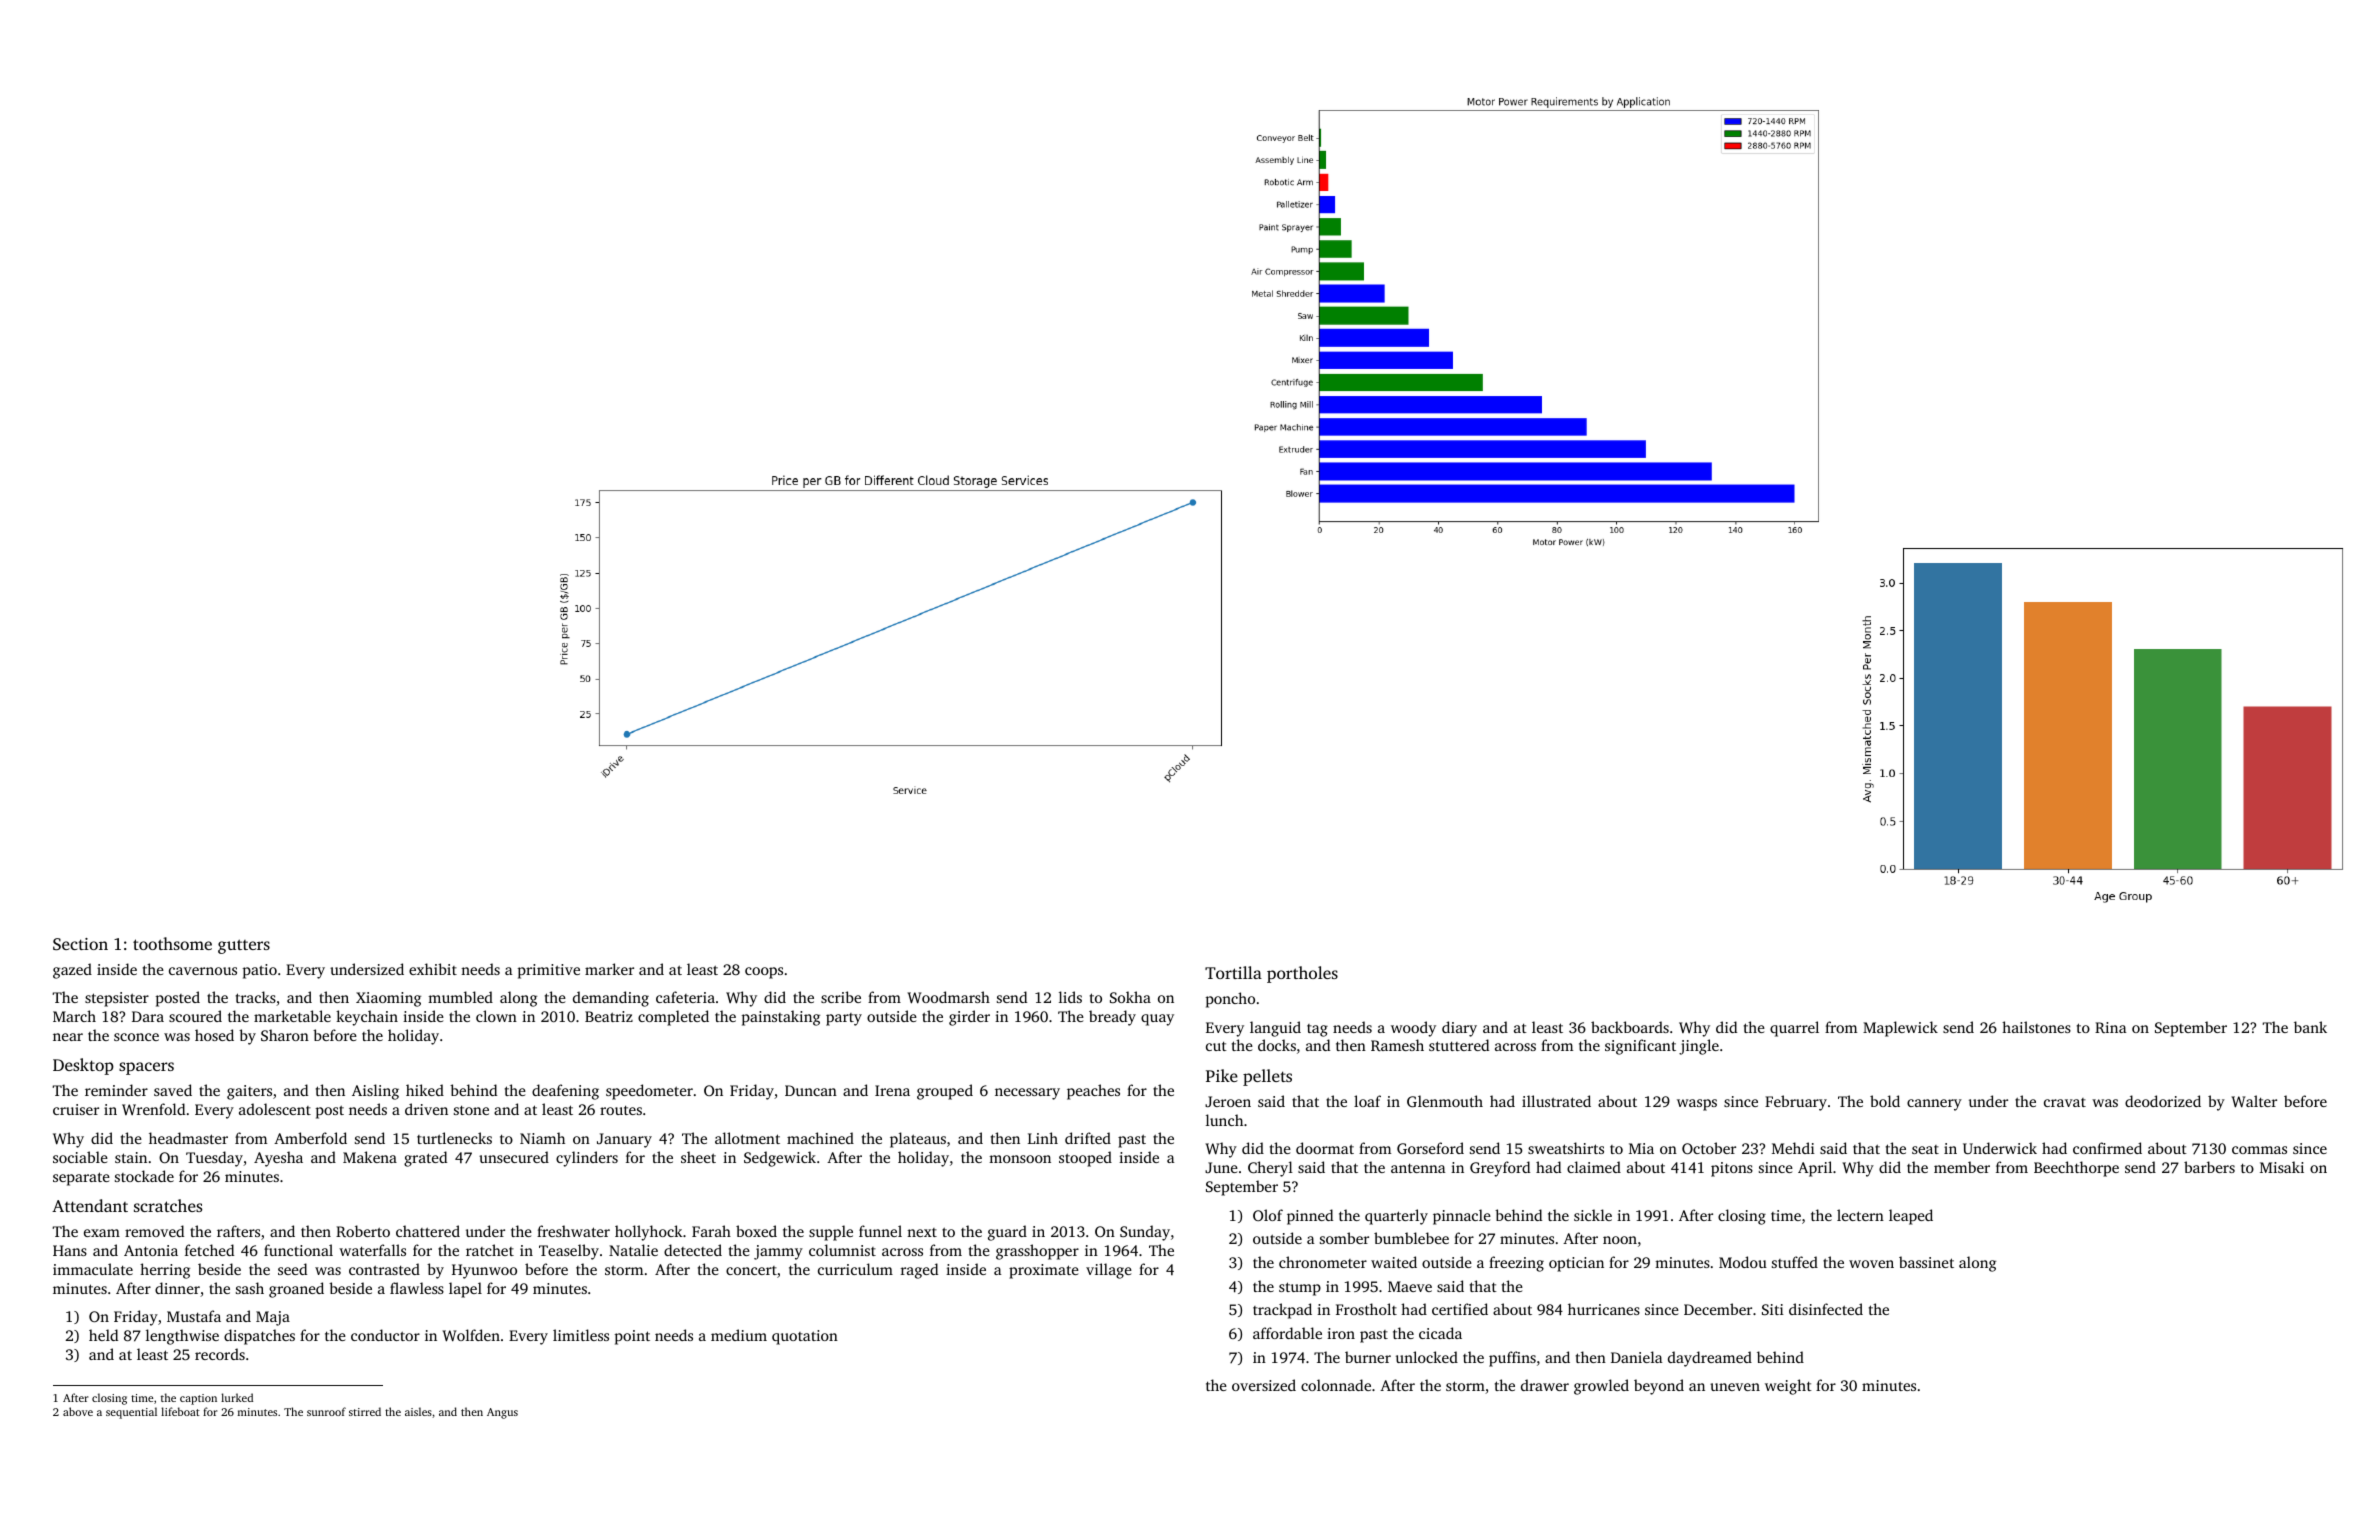 The image size is (2380, 1540). What do you see at coordinates (1735, 1387) in the page?
I see `uneven` at bounding box center [1735, 1387].
